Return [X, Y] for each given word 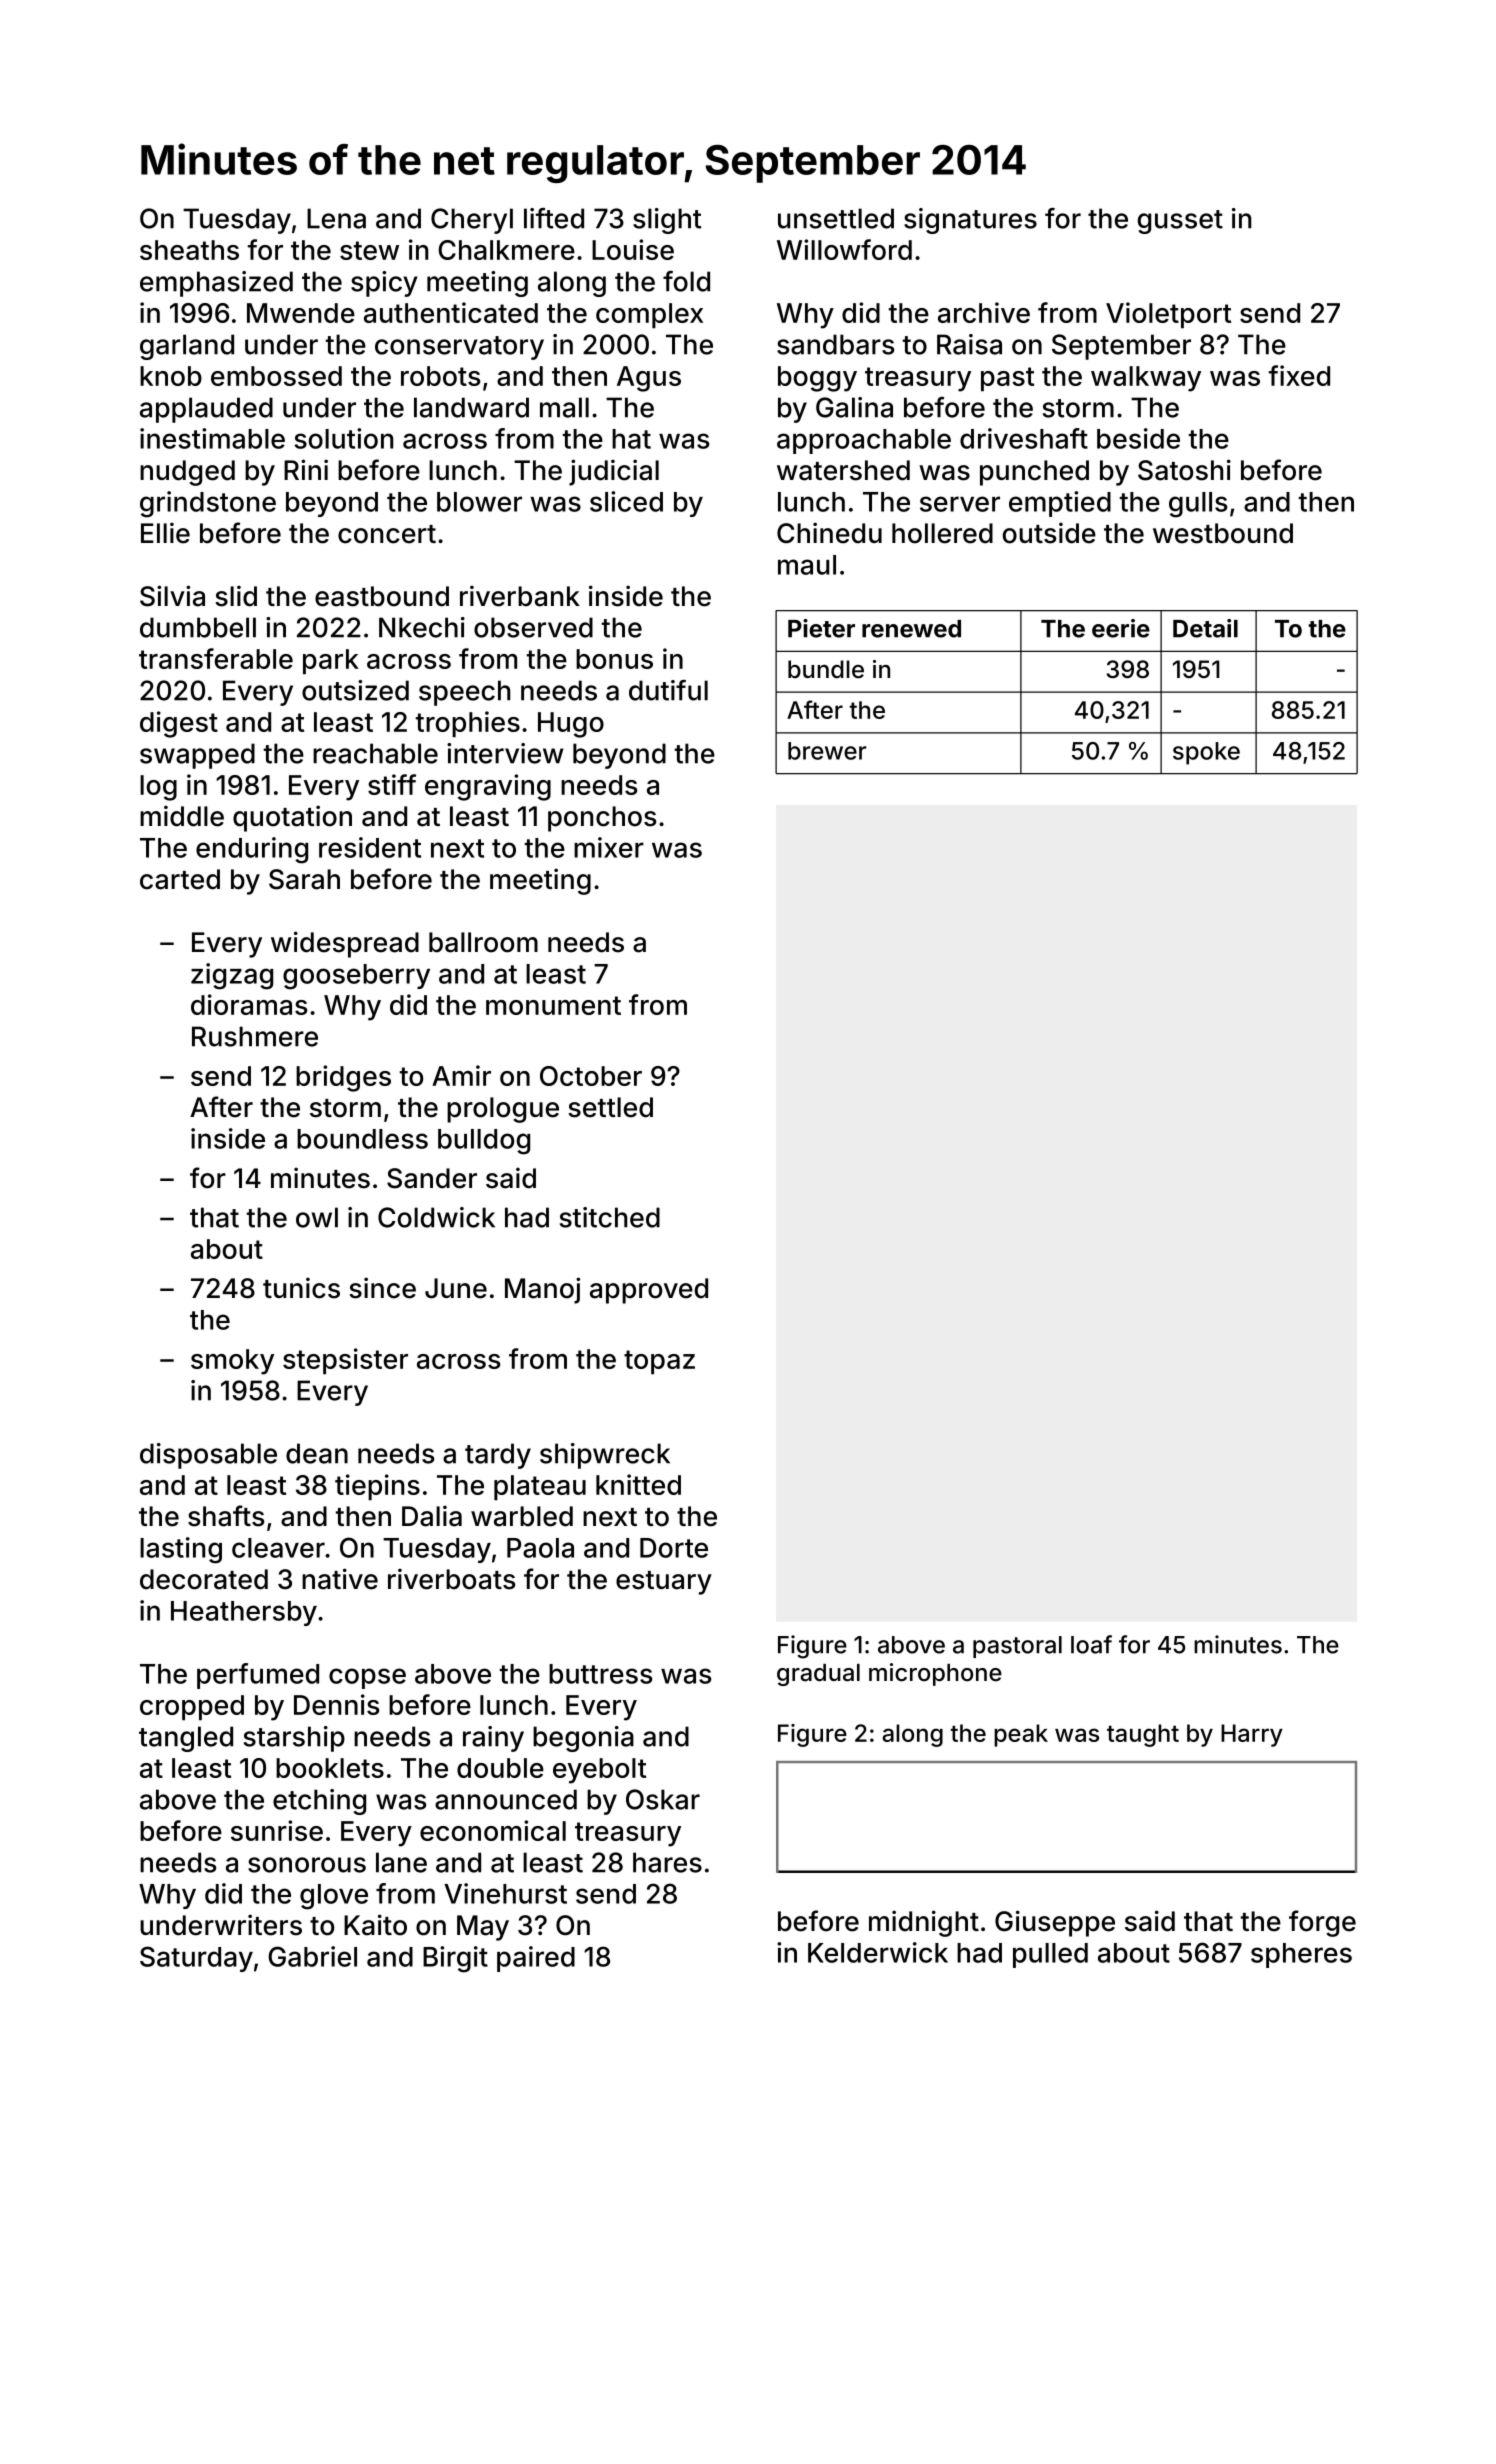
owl [317, 1217]
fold [686, 281]
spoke [1206, 753]
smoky [232, 1362]
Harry [1252, 1735]
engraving [488, 787]
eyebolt [599, 1771]
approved [649, 1291]
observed [533, 627]
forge [1322, 1923]
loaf [1091, 1644]
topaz [659, 1362]
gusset [1180, 222]
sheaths [189, 250]
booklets [330, 1768]
